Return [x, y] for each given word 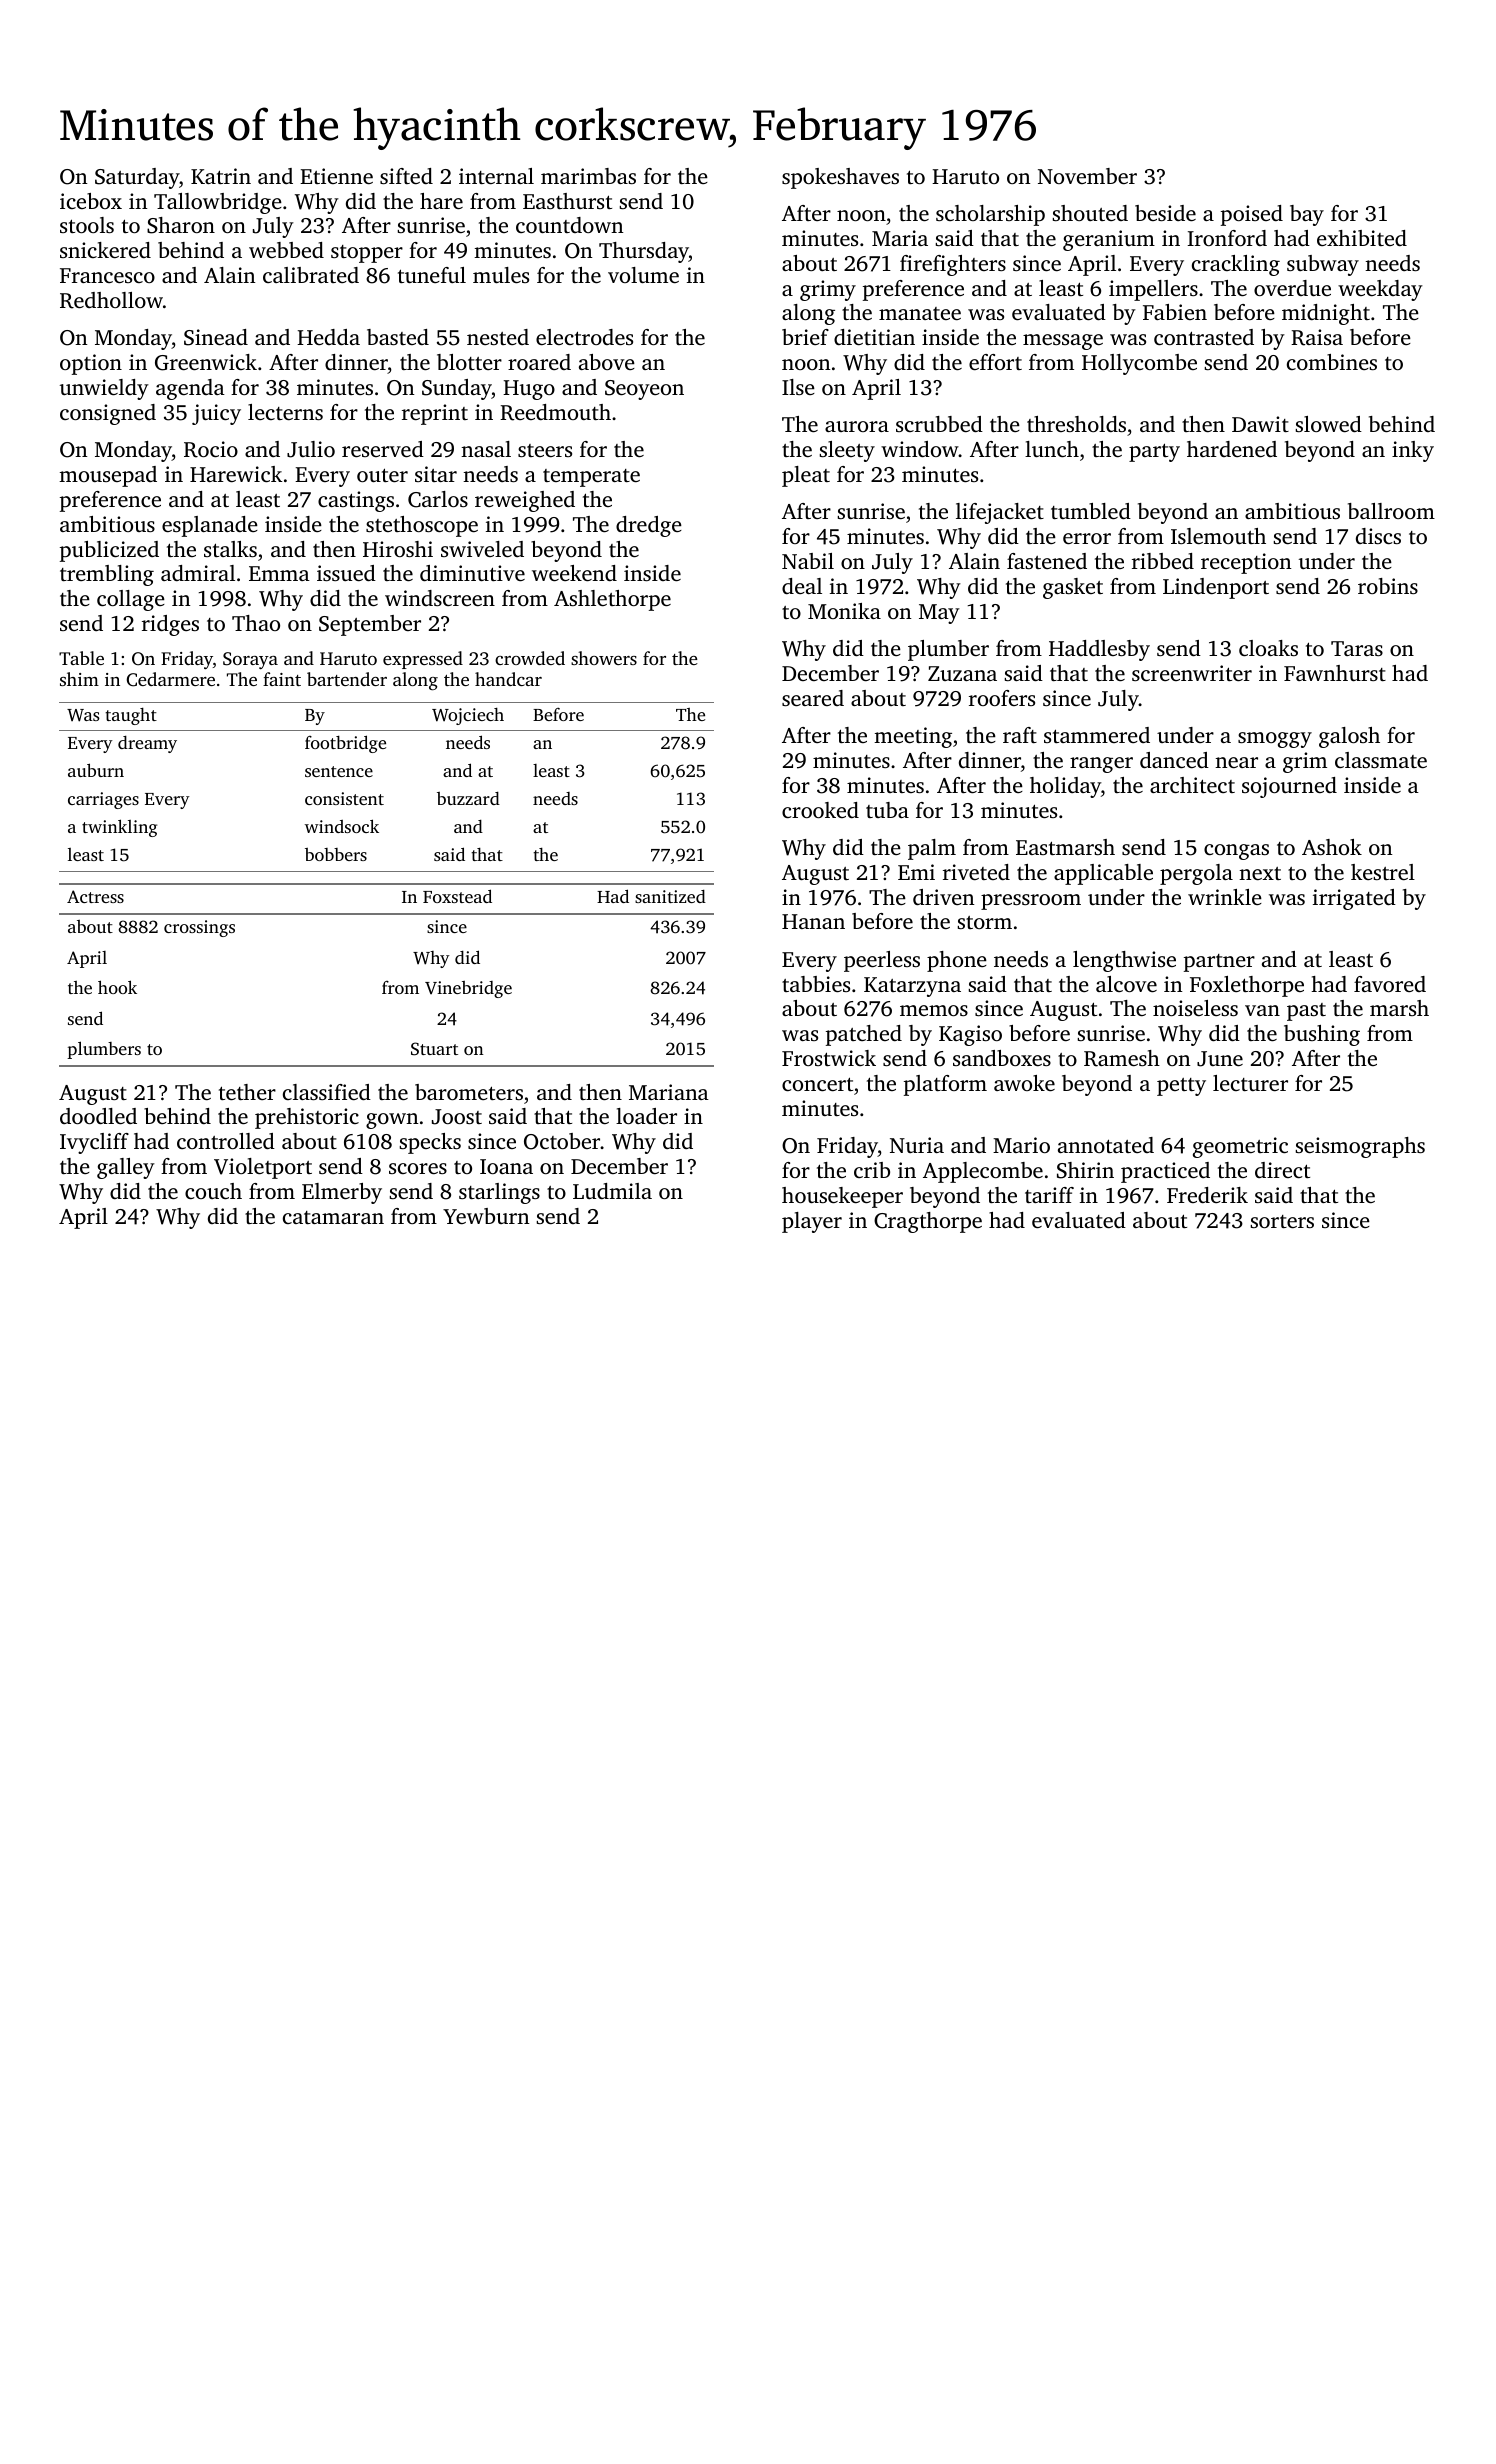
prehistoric [307, 1118]
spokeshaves [840, 178]
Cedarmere [171, 679]
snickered [105, 250]
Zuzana [962, 673]
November [1087, 176]
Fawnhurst [1335, 673]
